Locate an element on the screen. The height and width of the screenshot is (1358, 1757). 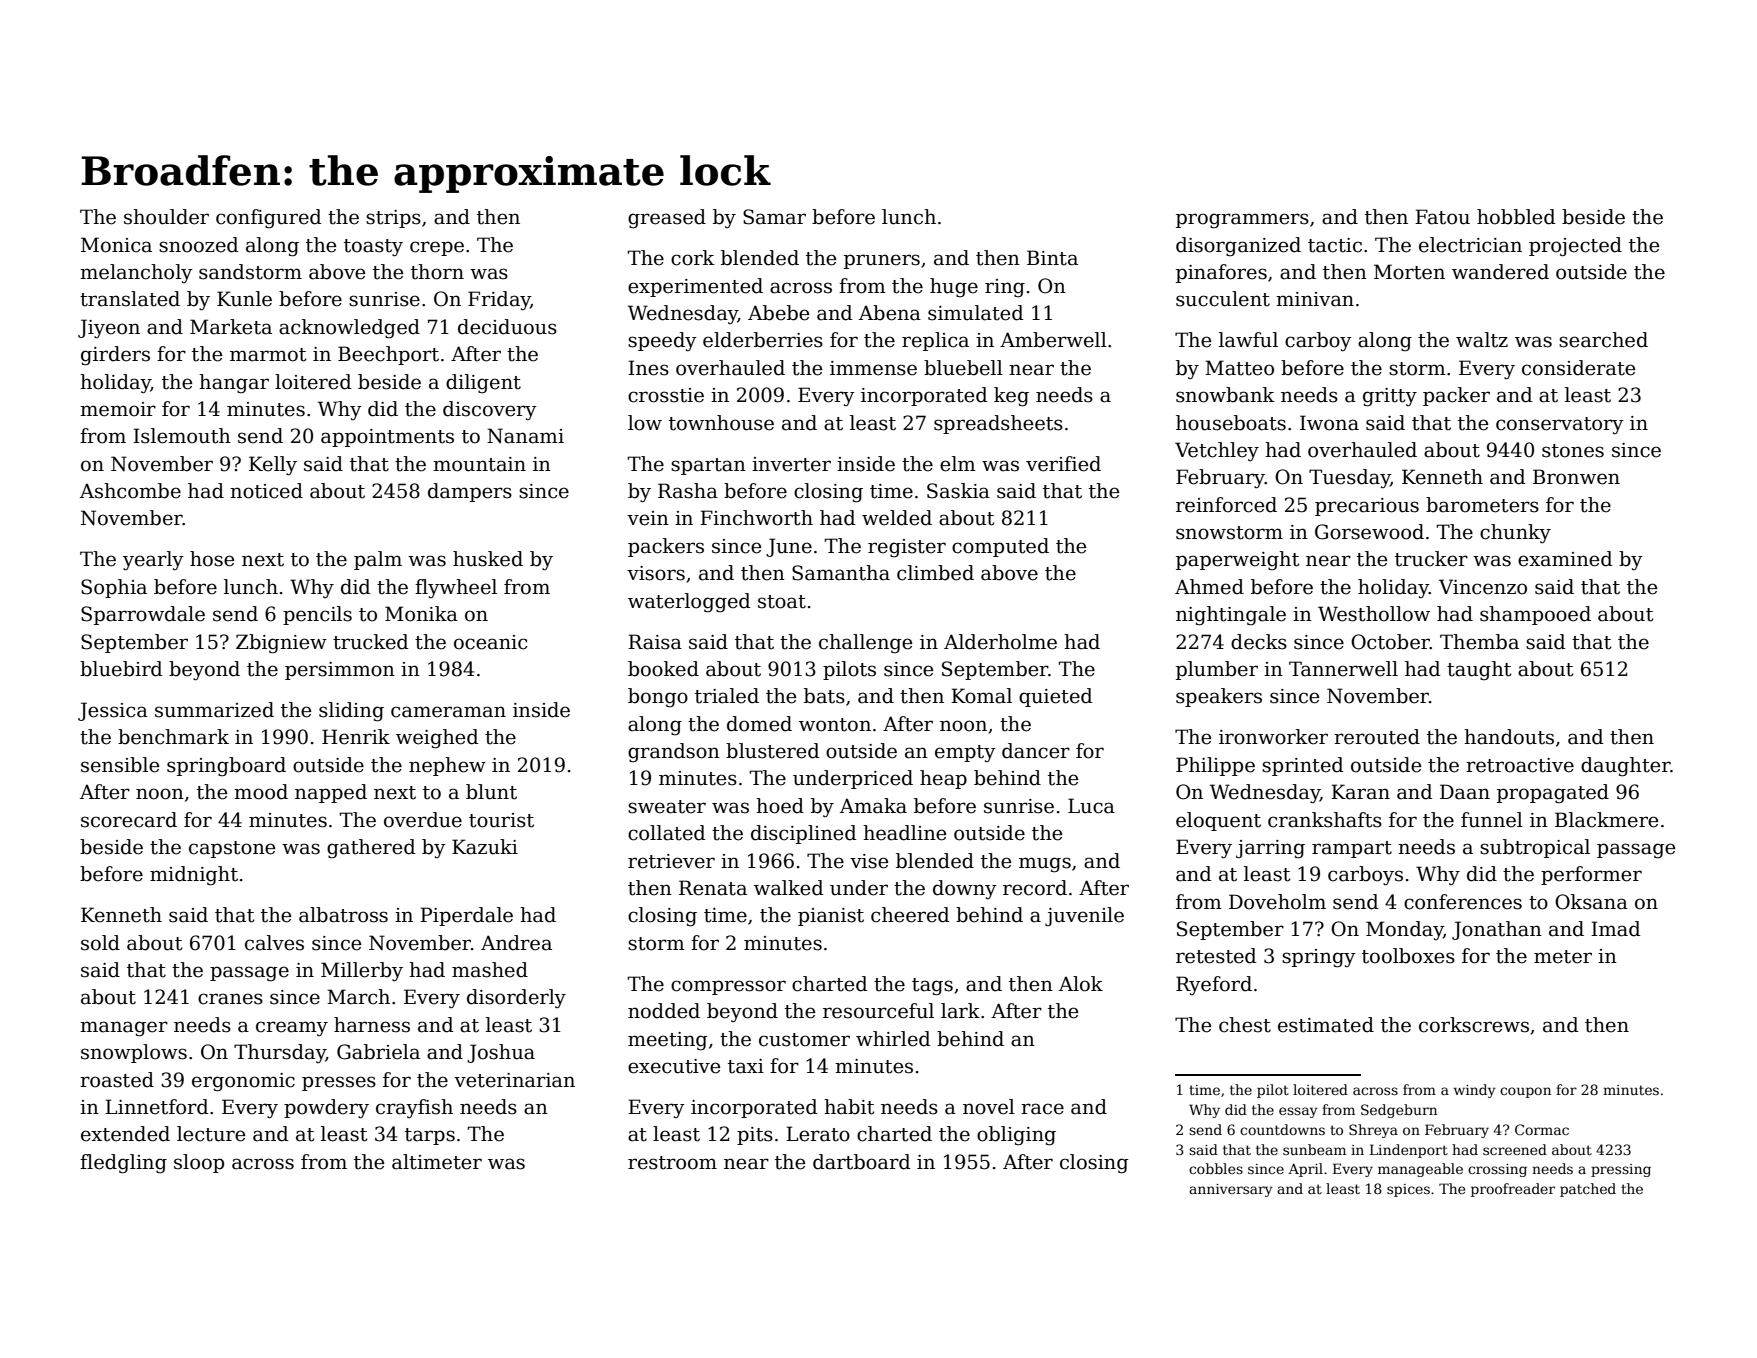
restroom is located at coordinates (672, 1163).
